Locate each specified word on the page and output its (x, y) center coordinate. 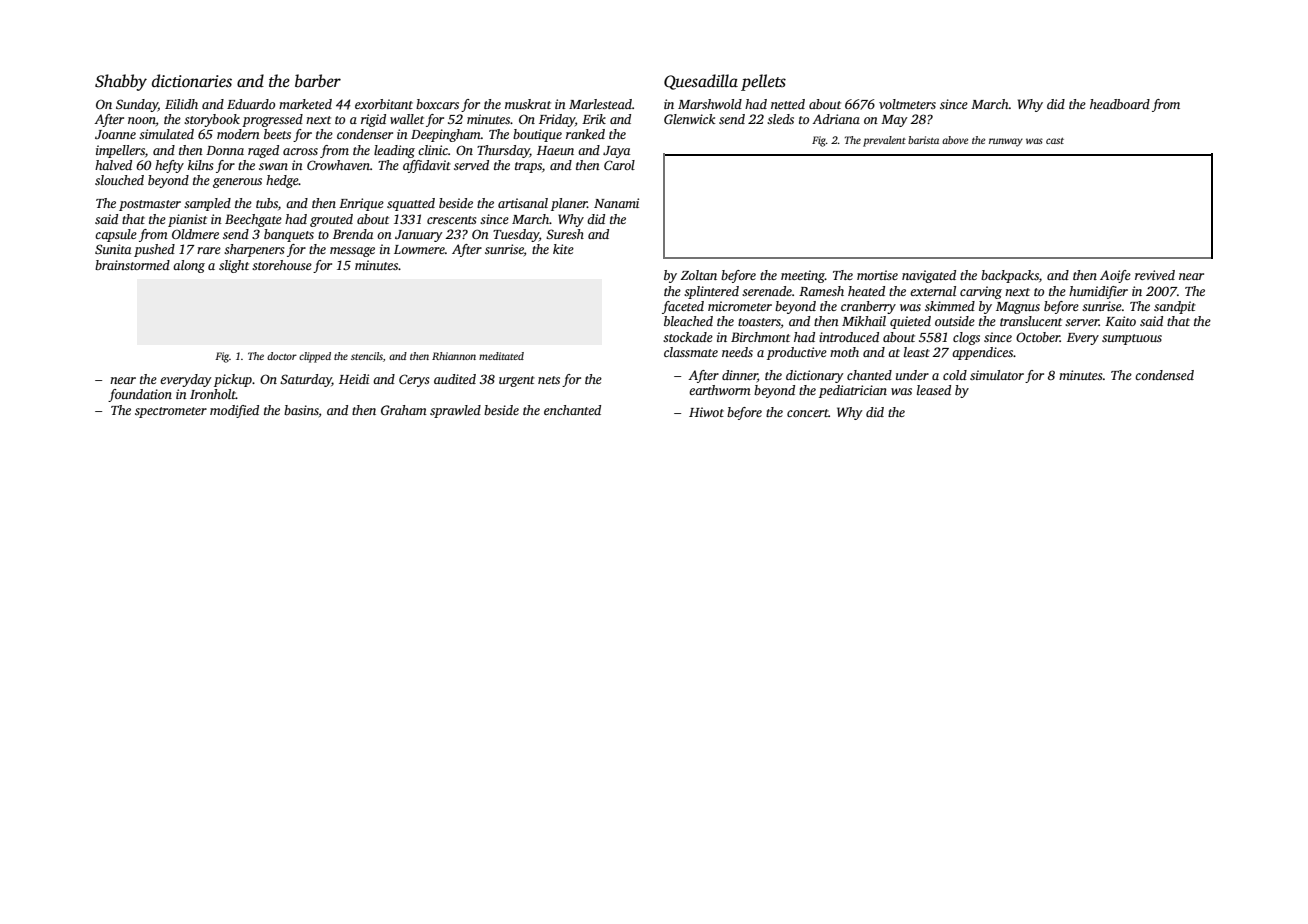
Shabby (121, 82)
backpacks (1010, 276)
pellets (763, 82)
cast (1055, 141)
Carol (619, 165)
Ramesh (821, 291)
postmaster (150, 205)
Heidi (354, 379)
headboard (1120, 104)
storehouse (282, 265)
